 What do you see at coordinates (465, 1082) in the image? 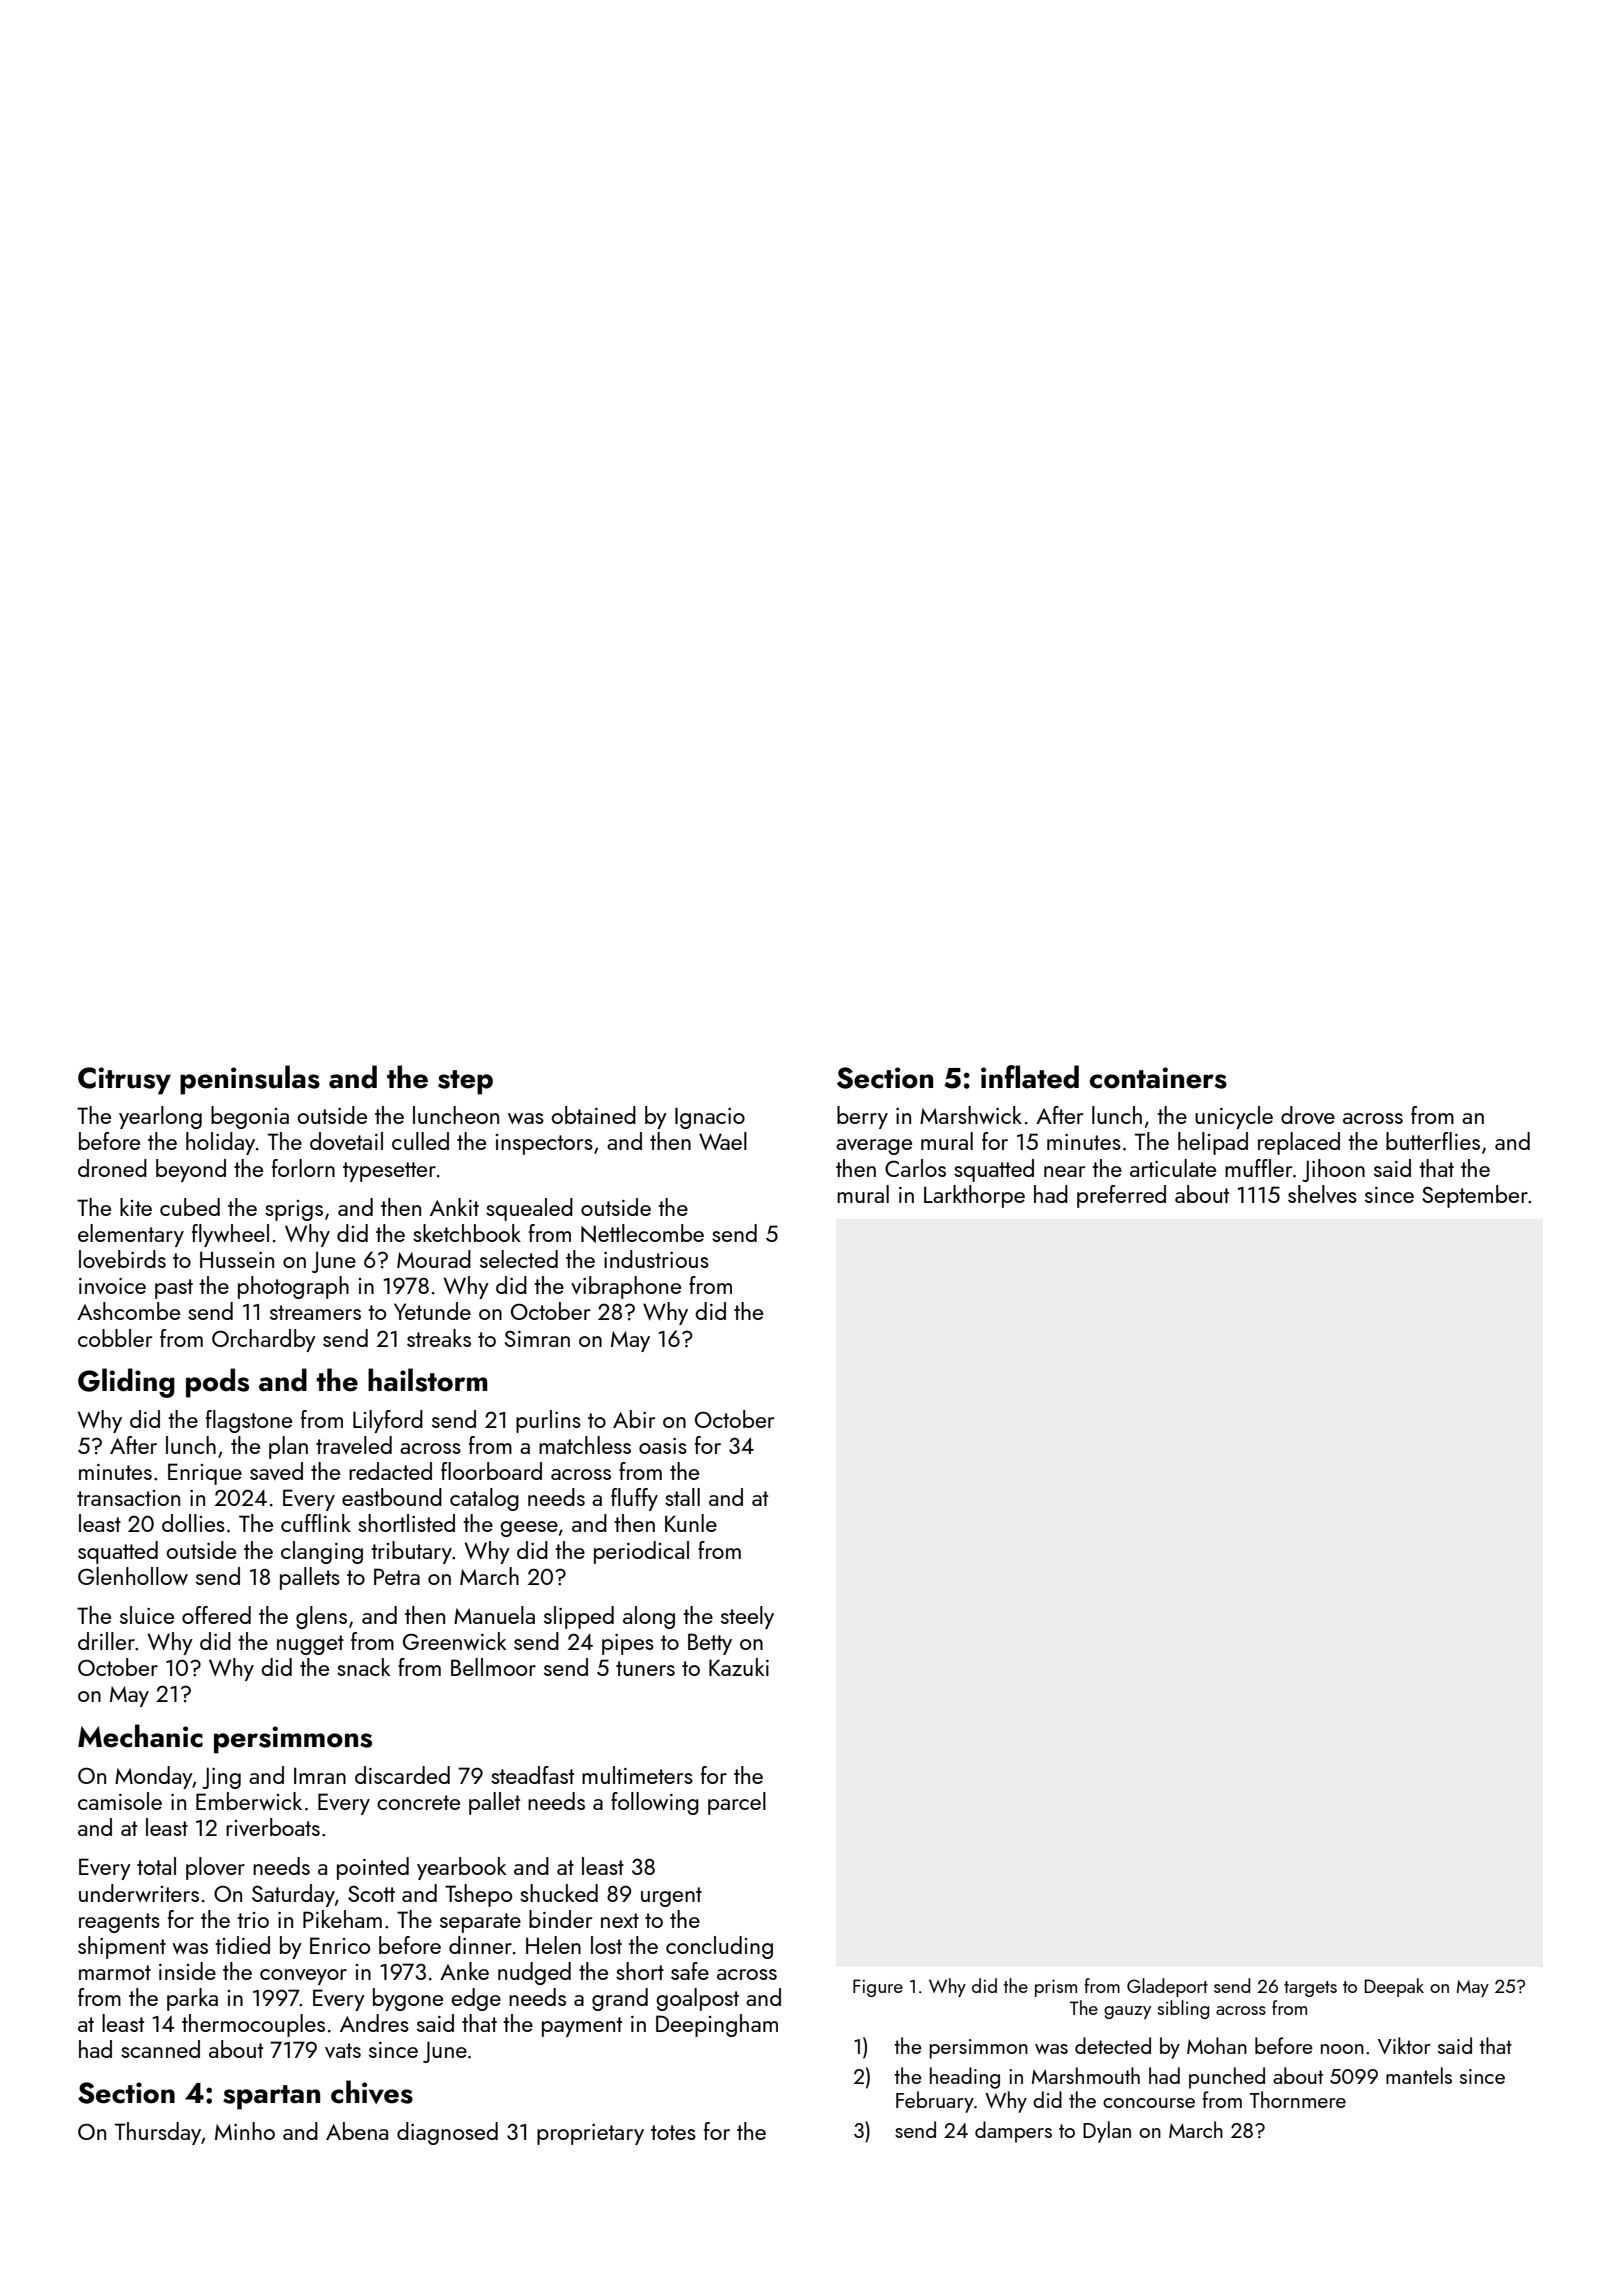
I see `step` at bounding box center [465, 1082].
